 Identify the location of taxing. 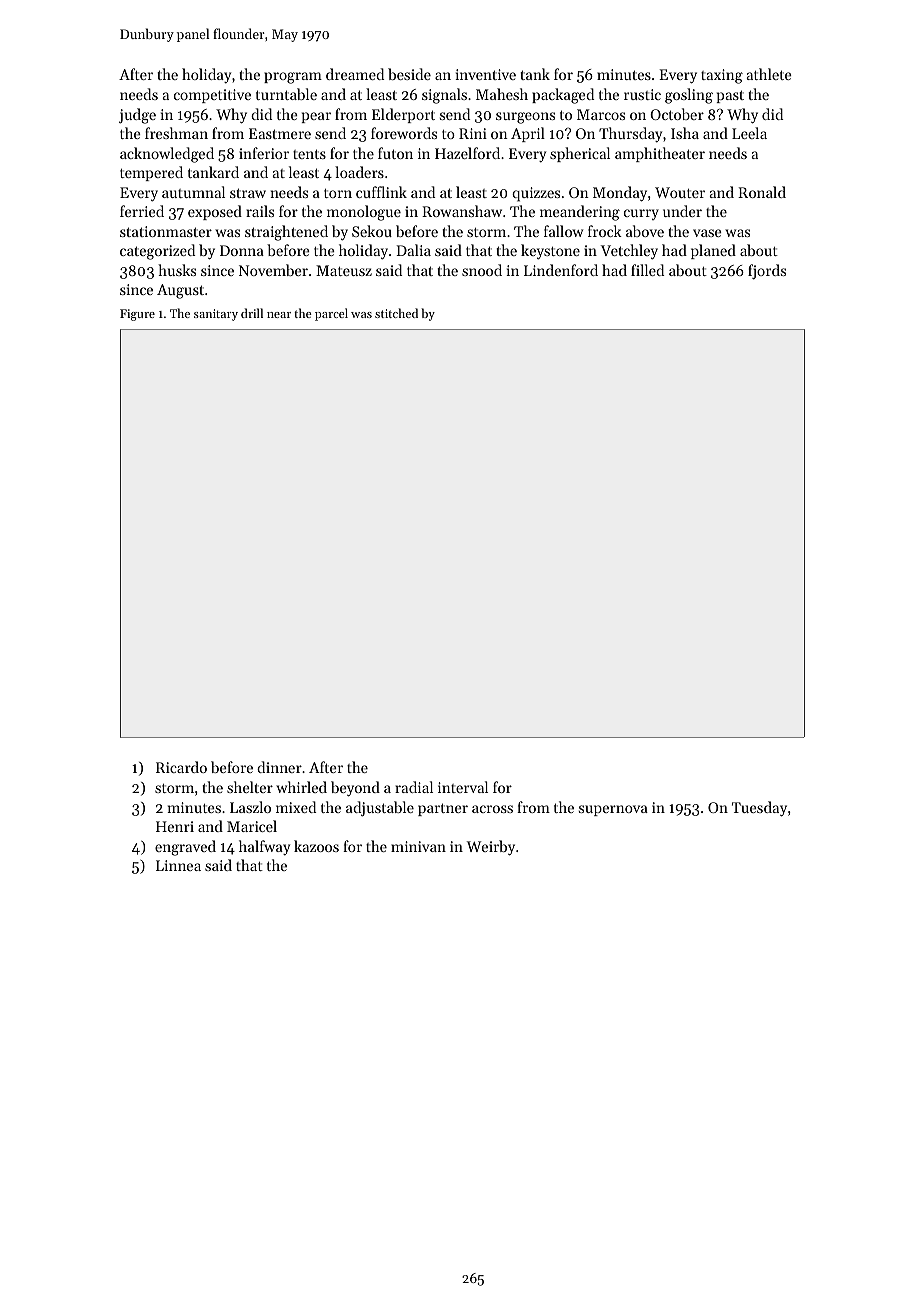
(722, 76).
